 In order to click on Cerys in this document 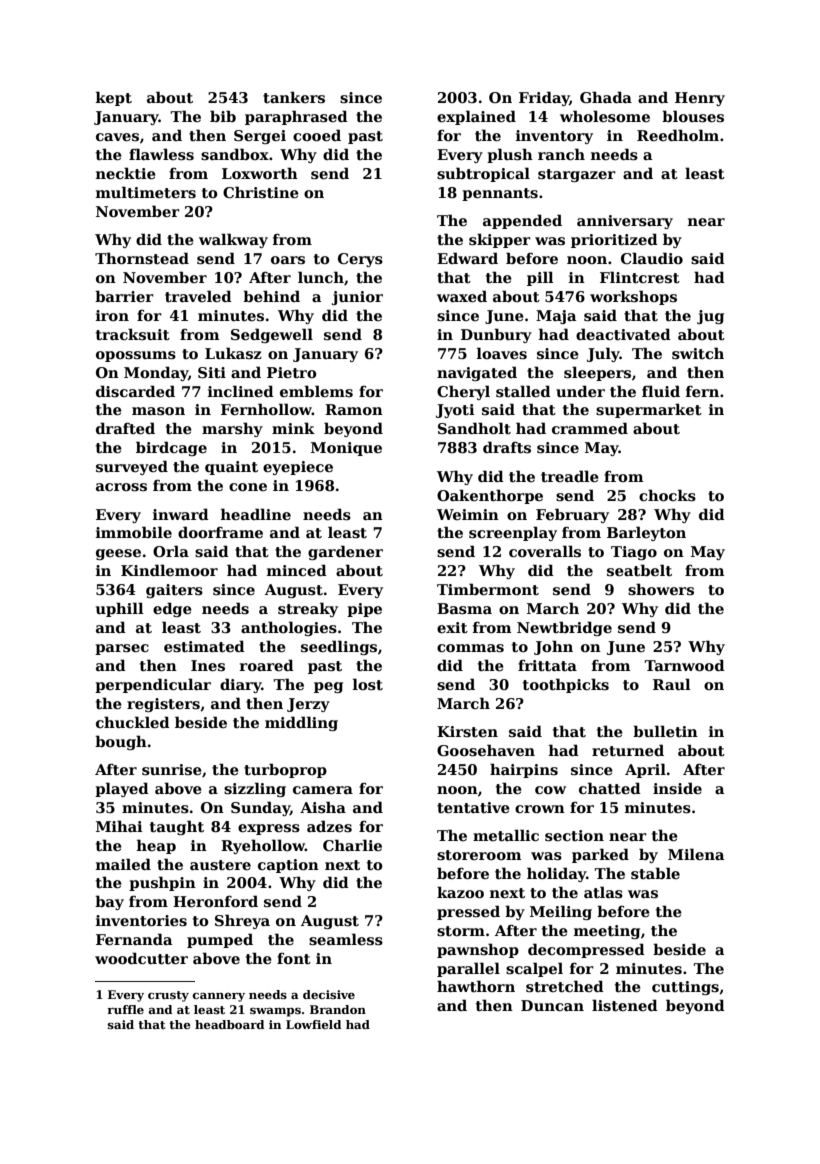, I will do `click(360, 260)`.
